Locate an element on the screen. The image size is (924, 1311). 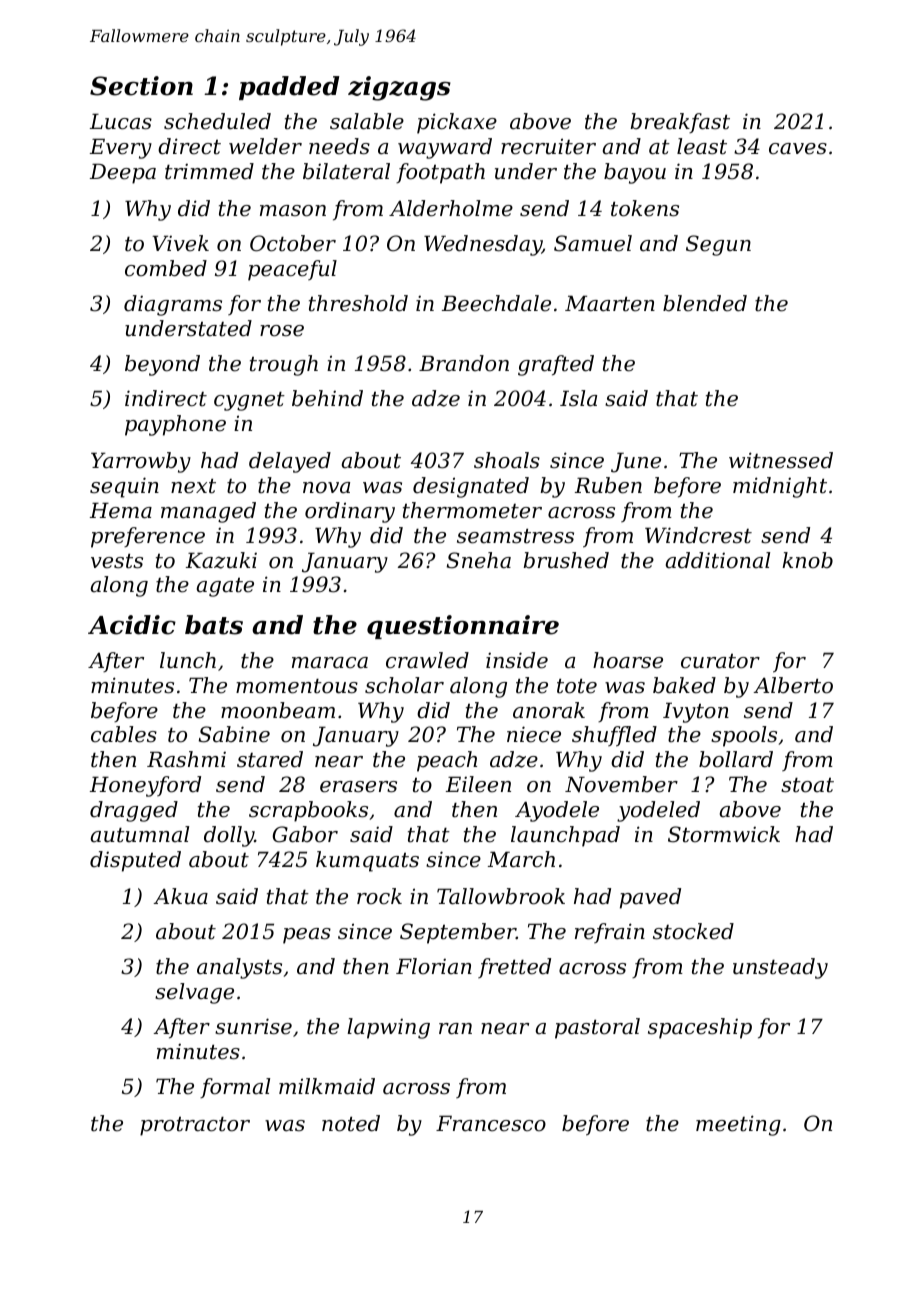
Brandon is located at coordinates (464, 363).
